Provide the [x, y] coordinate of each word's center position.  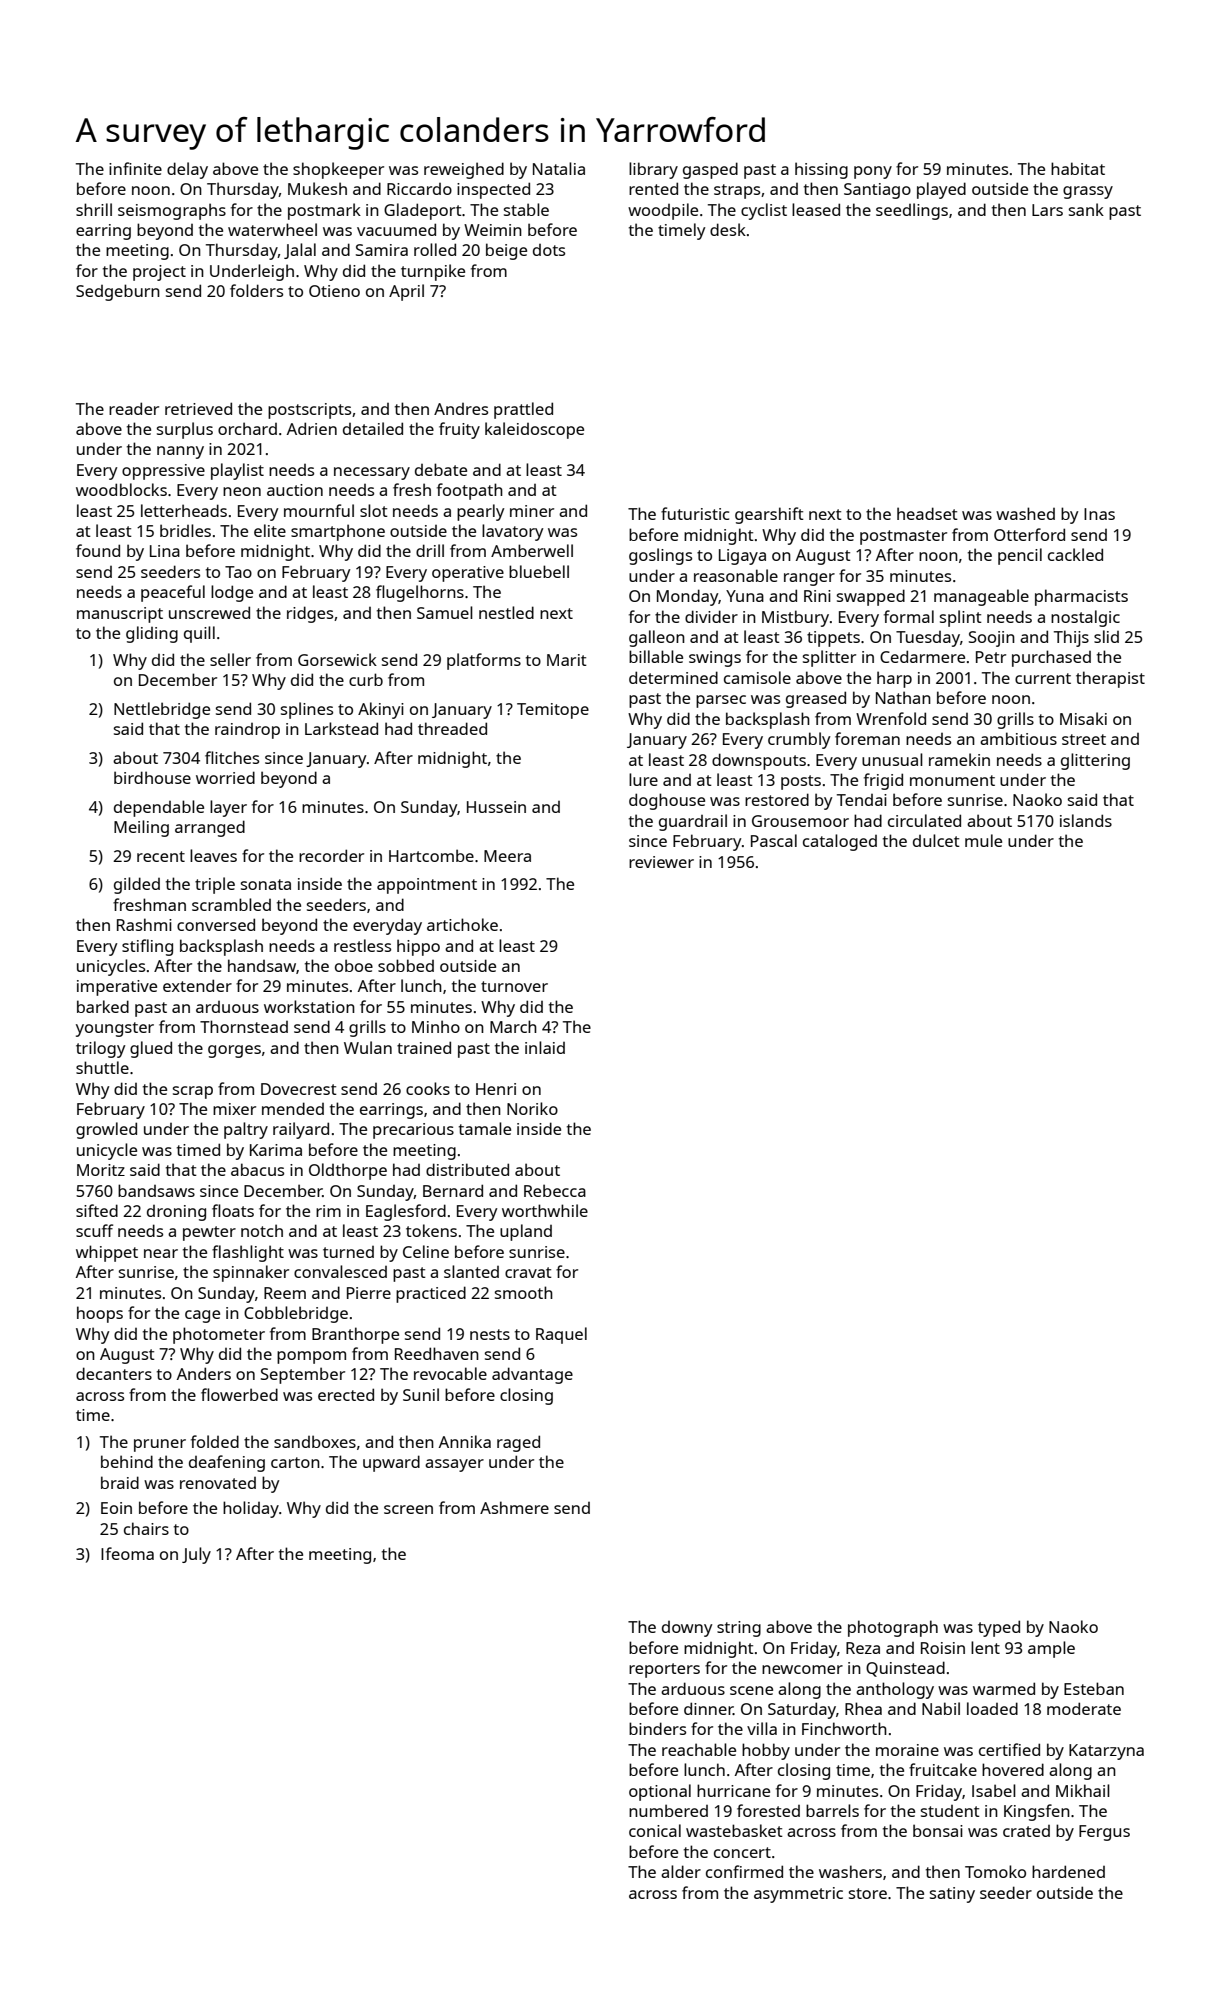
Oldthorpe [348, 1171]
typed [999, 1628]
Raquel [561, 1335]
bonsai [938, 1830]
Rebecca [555, 1190]
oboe [354, 965]
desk [728, 229]
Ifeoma [127, 1553]
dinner [708, 1708]
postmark [324, 211]
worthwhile [545, 1210]
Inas [1099, 514]
